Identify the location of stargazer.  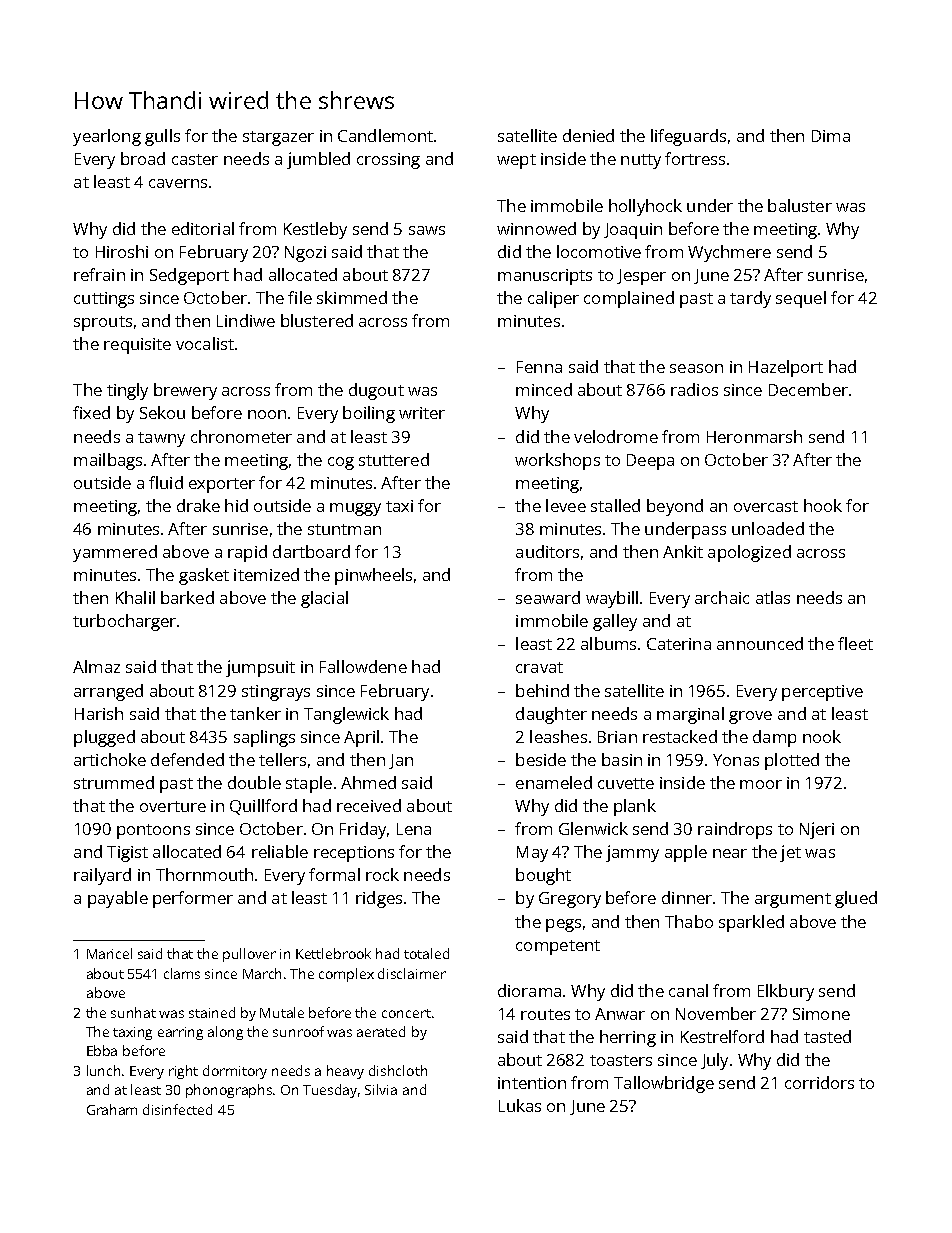
(278, 138).
